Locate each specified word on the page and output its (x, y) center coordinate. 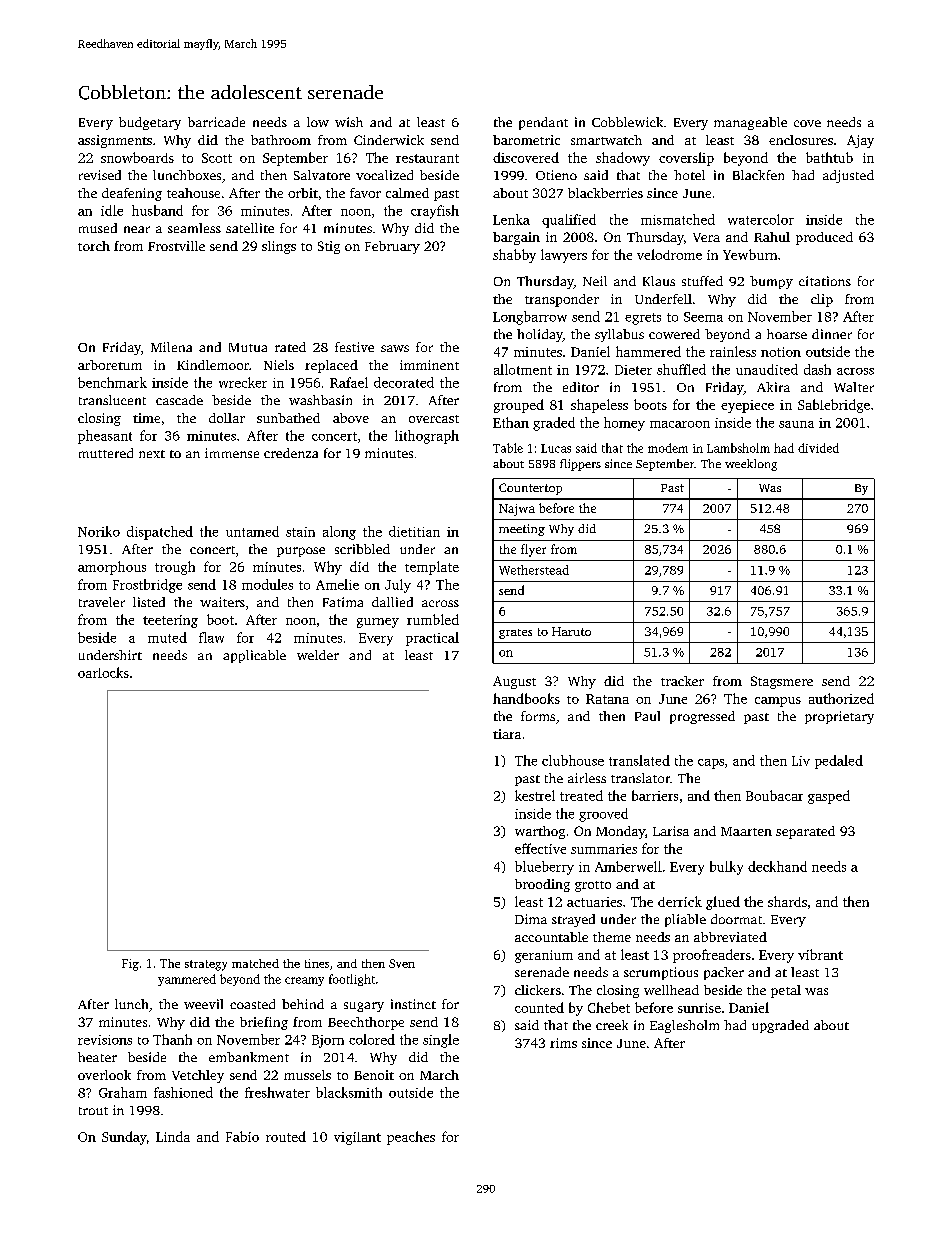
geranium (544, 956)
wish (349, 122)
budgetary (150, 123)
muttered (106, 453)
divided (818, 448)
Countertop (530, 489)
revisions (105, 1040)
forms (538, 716)
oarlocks (103, 672)
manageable (750, 123)
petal (786, 991)
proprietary (839, 717)
